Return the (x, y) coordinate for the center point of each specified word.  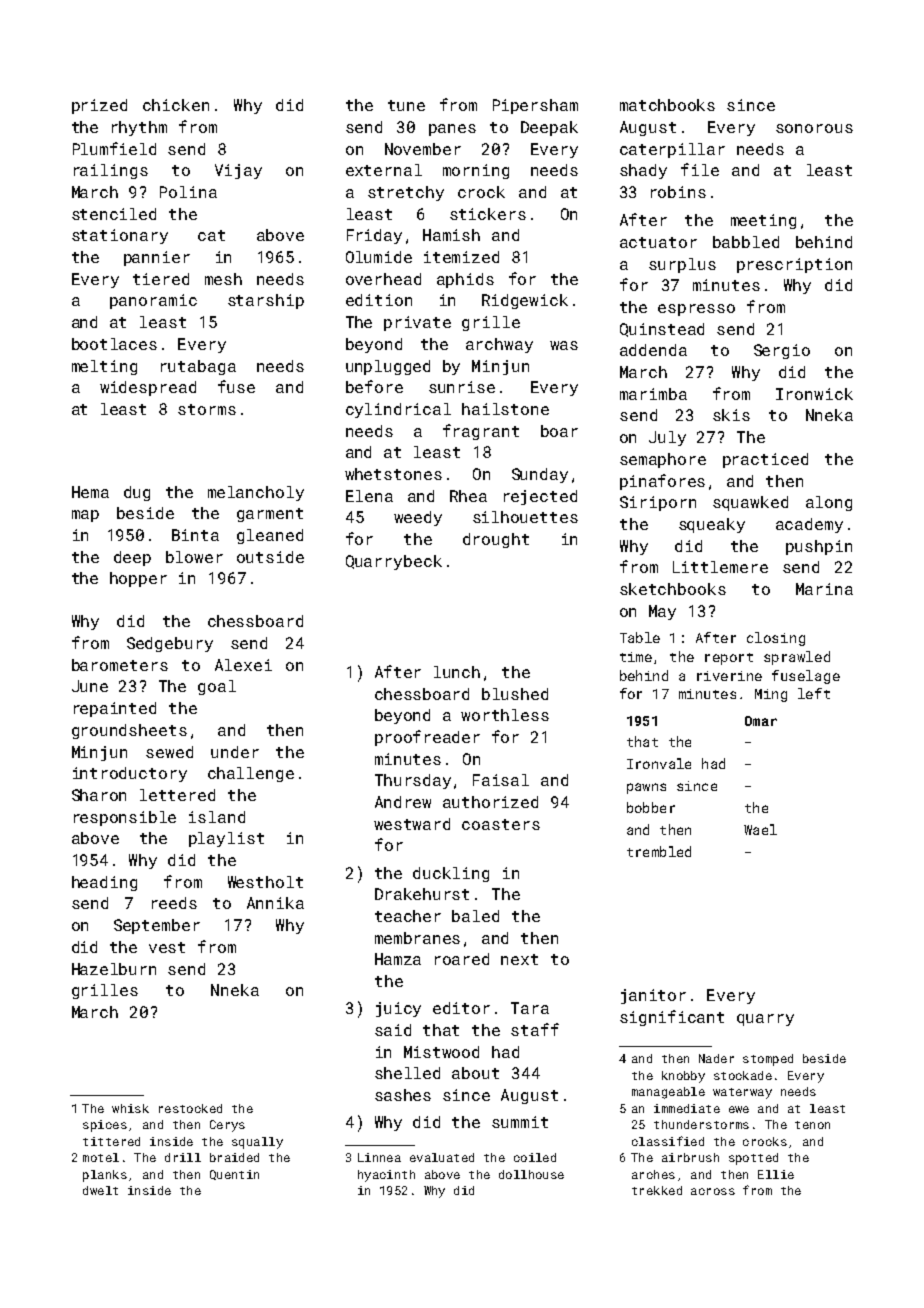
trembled (659, 851)
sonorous (814, 128)
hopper (138, 579)
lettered (177, 795)
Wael (760, 829)
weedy (418, 518)
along (829, 503)
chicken (176, 105)
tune (406, 105)
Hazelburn (114, 969)
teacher (408, 916)
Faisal (501, 780)
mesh (223, 279)
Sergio (782, 351)
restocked (190, 1108)
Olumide (379, 257)
